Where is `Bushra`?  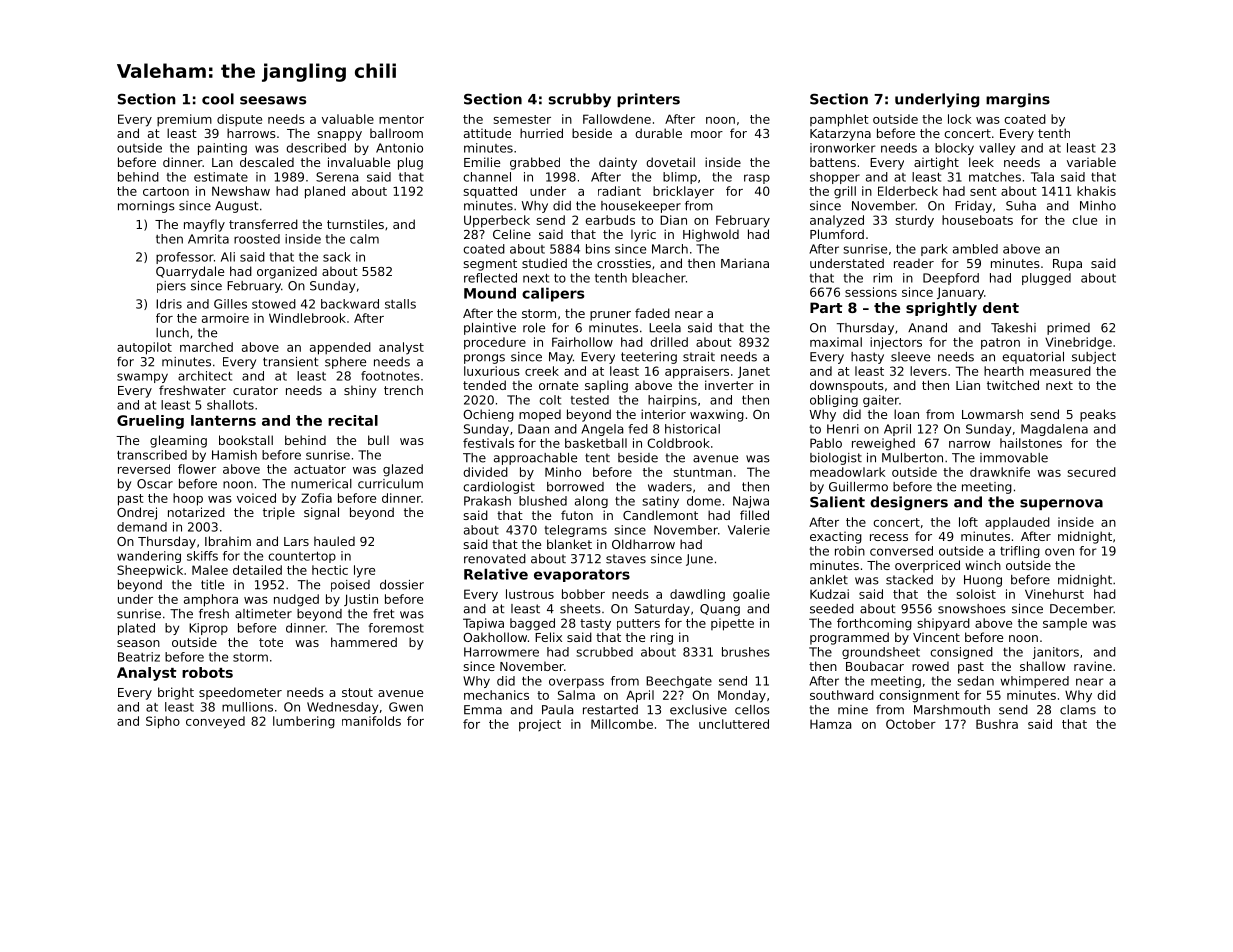
Bushra is located at coordinates (997, 724).
